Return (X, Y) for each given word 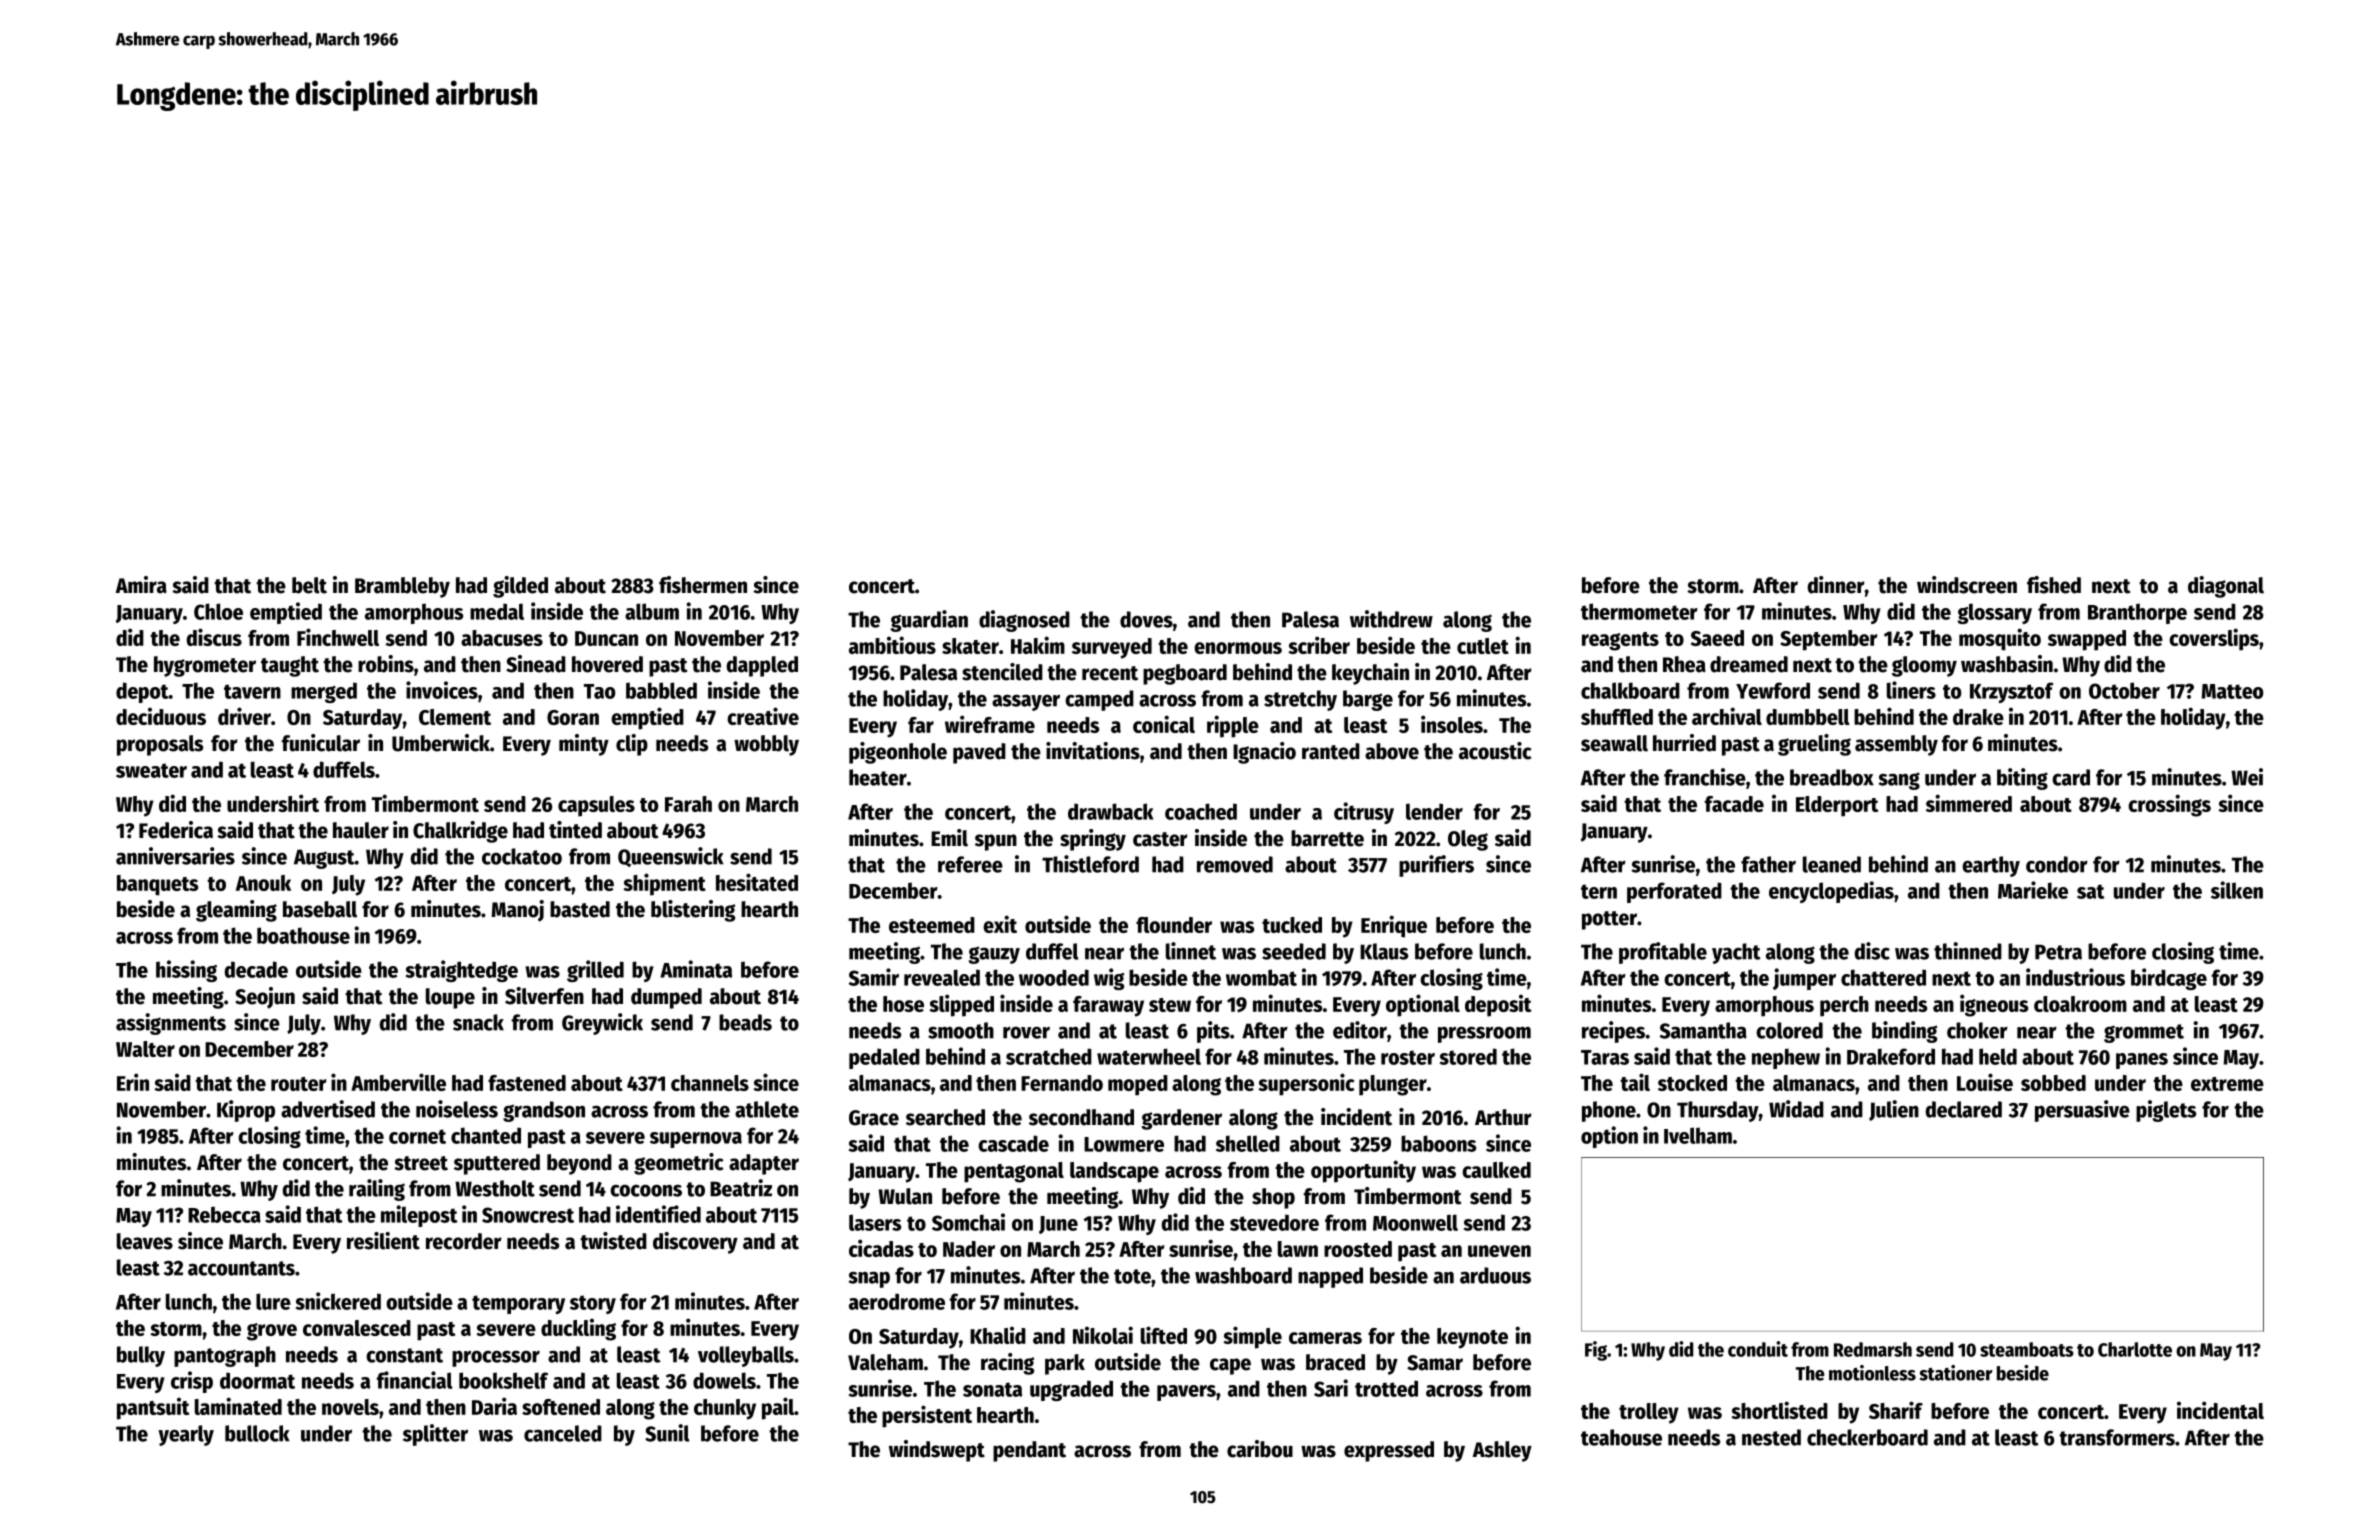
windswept (937, 1451)
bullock (257, 1433)
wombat (1261, 977)
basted (580, 909)
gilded (520, 587)
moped (1138, 1085)
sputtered (497, 1164)
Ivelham (1698, 1135)
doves (1146, 619)
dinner (1836, 585)
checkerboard (1867, 1437)
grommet (2144, 1033)
